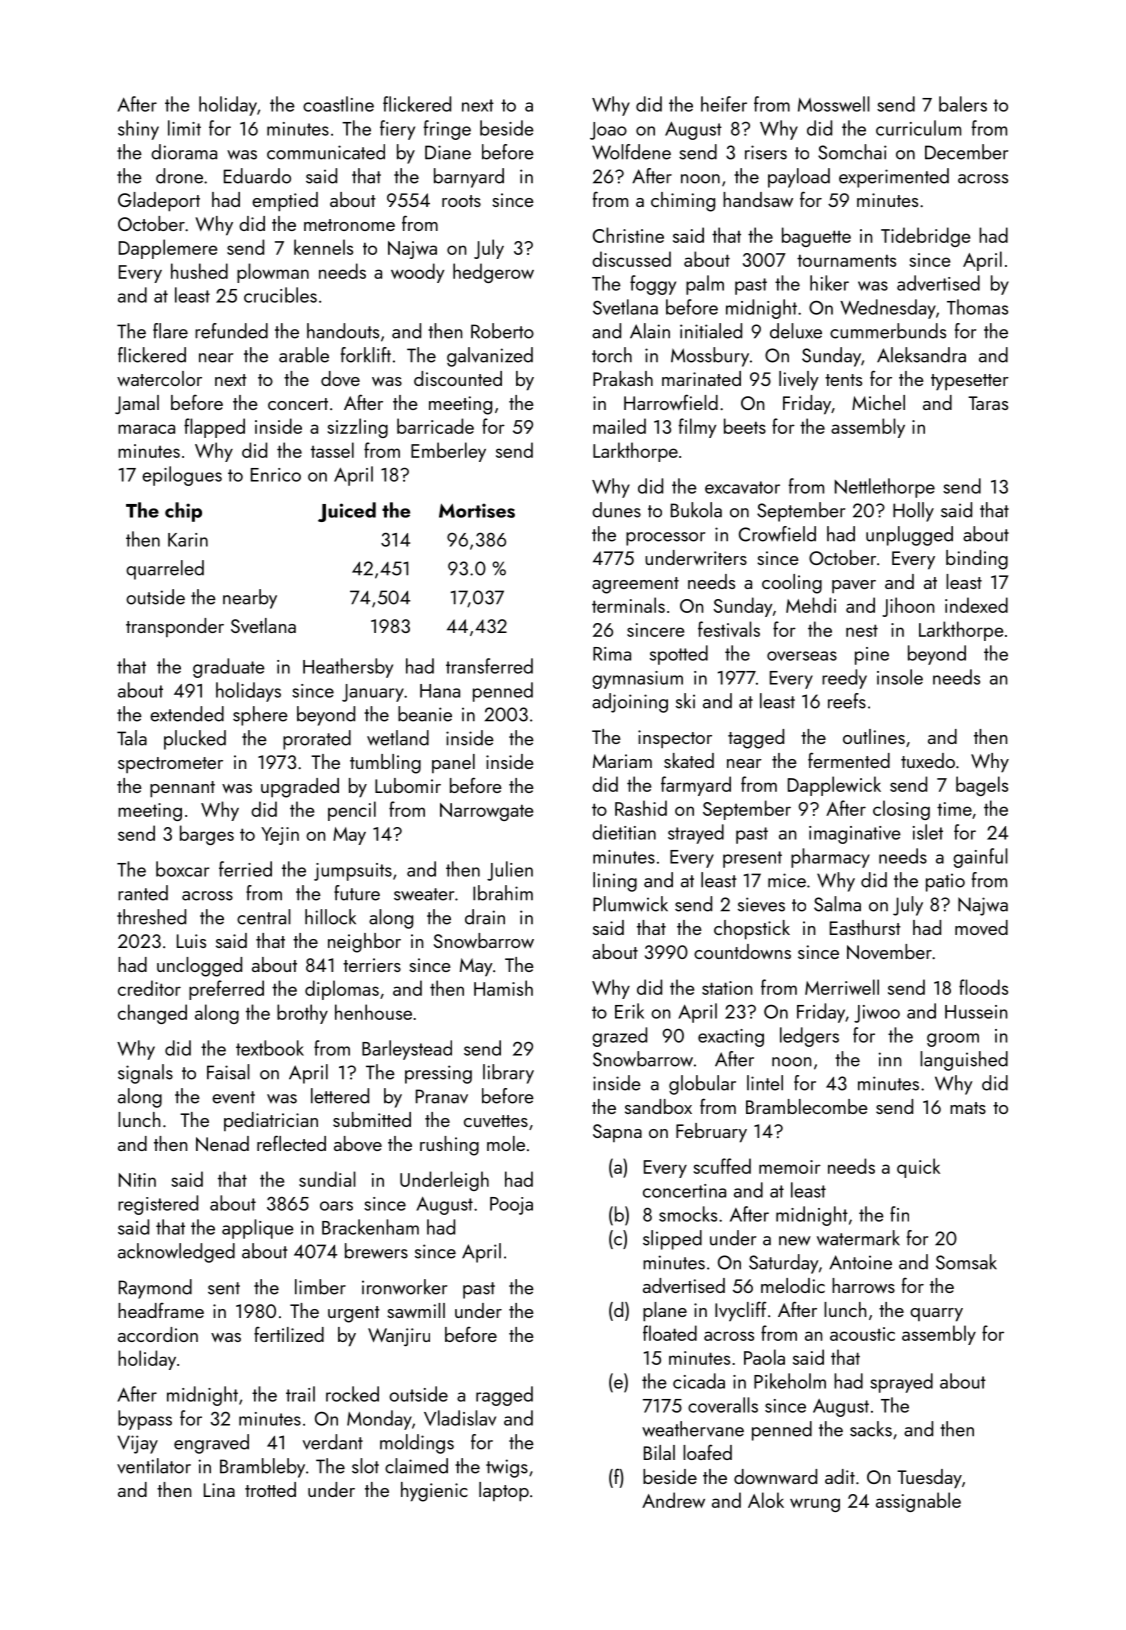 This screenshot has width=1126, height=1630. I want to click on plane, so click(665, 1312).
